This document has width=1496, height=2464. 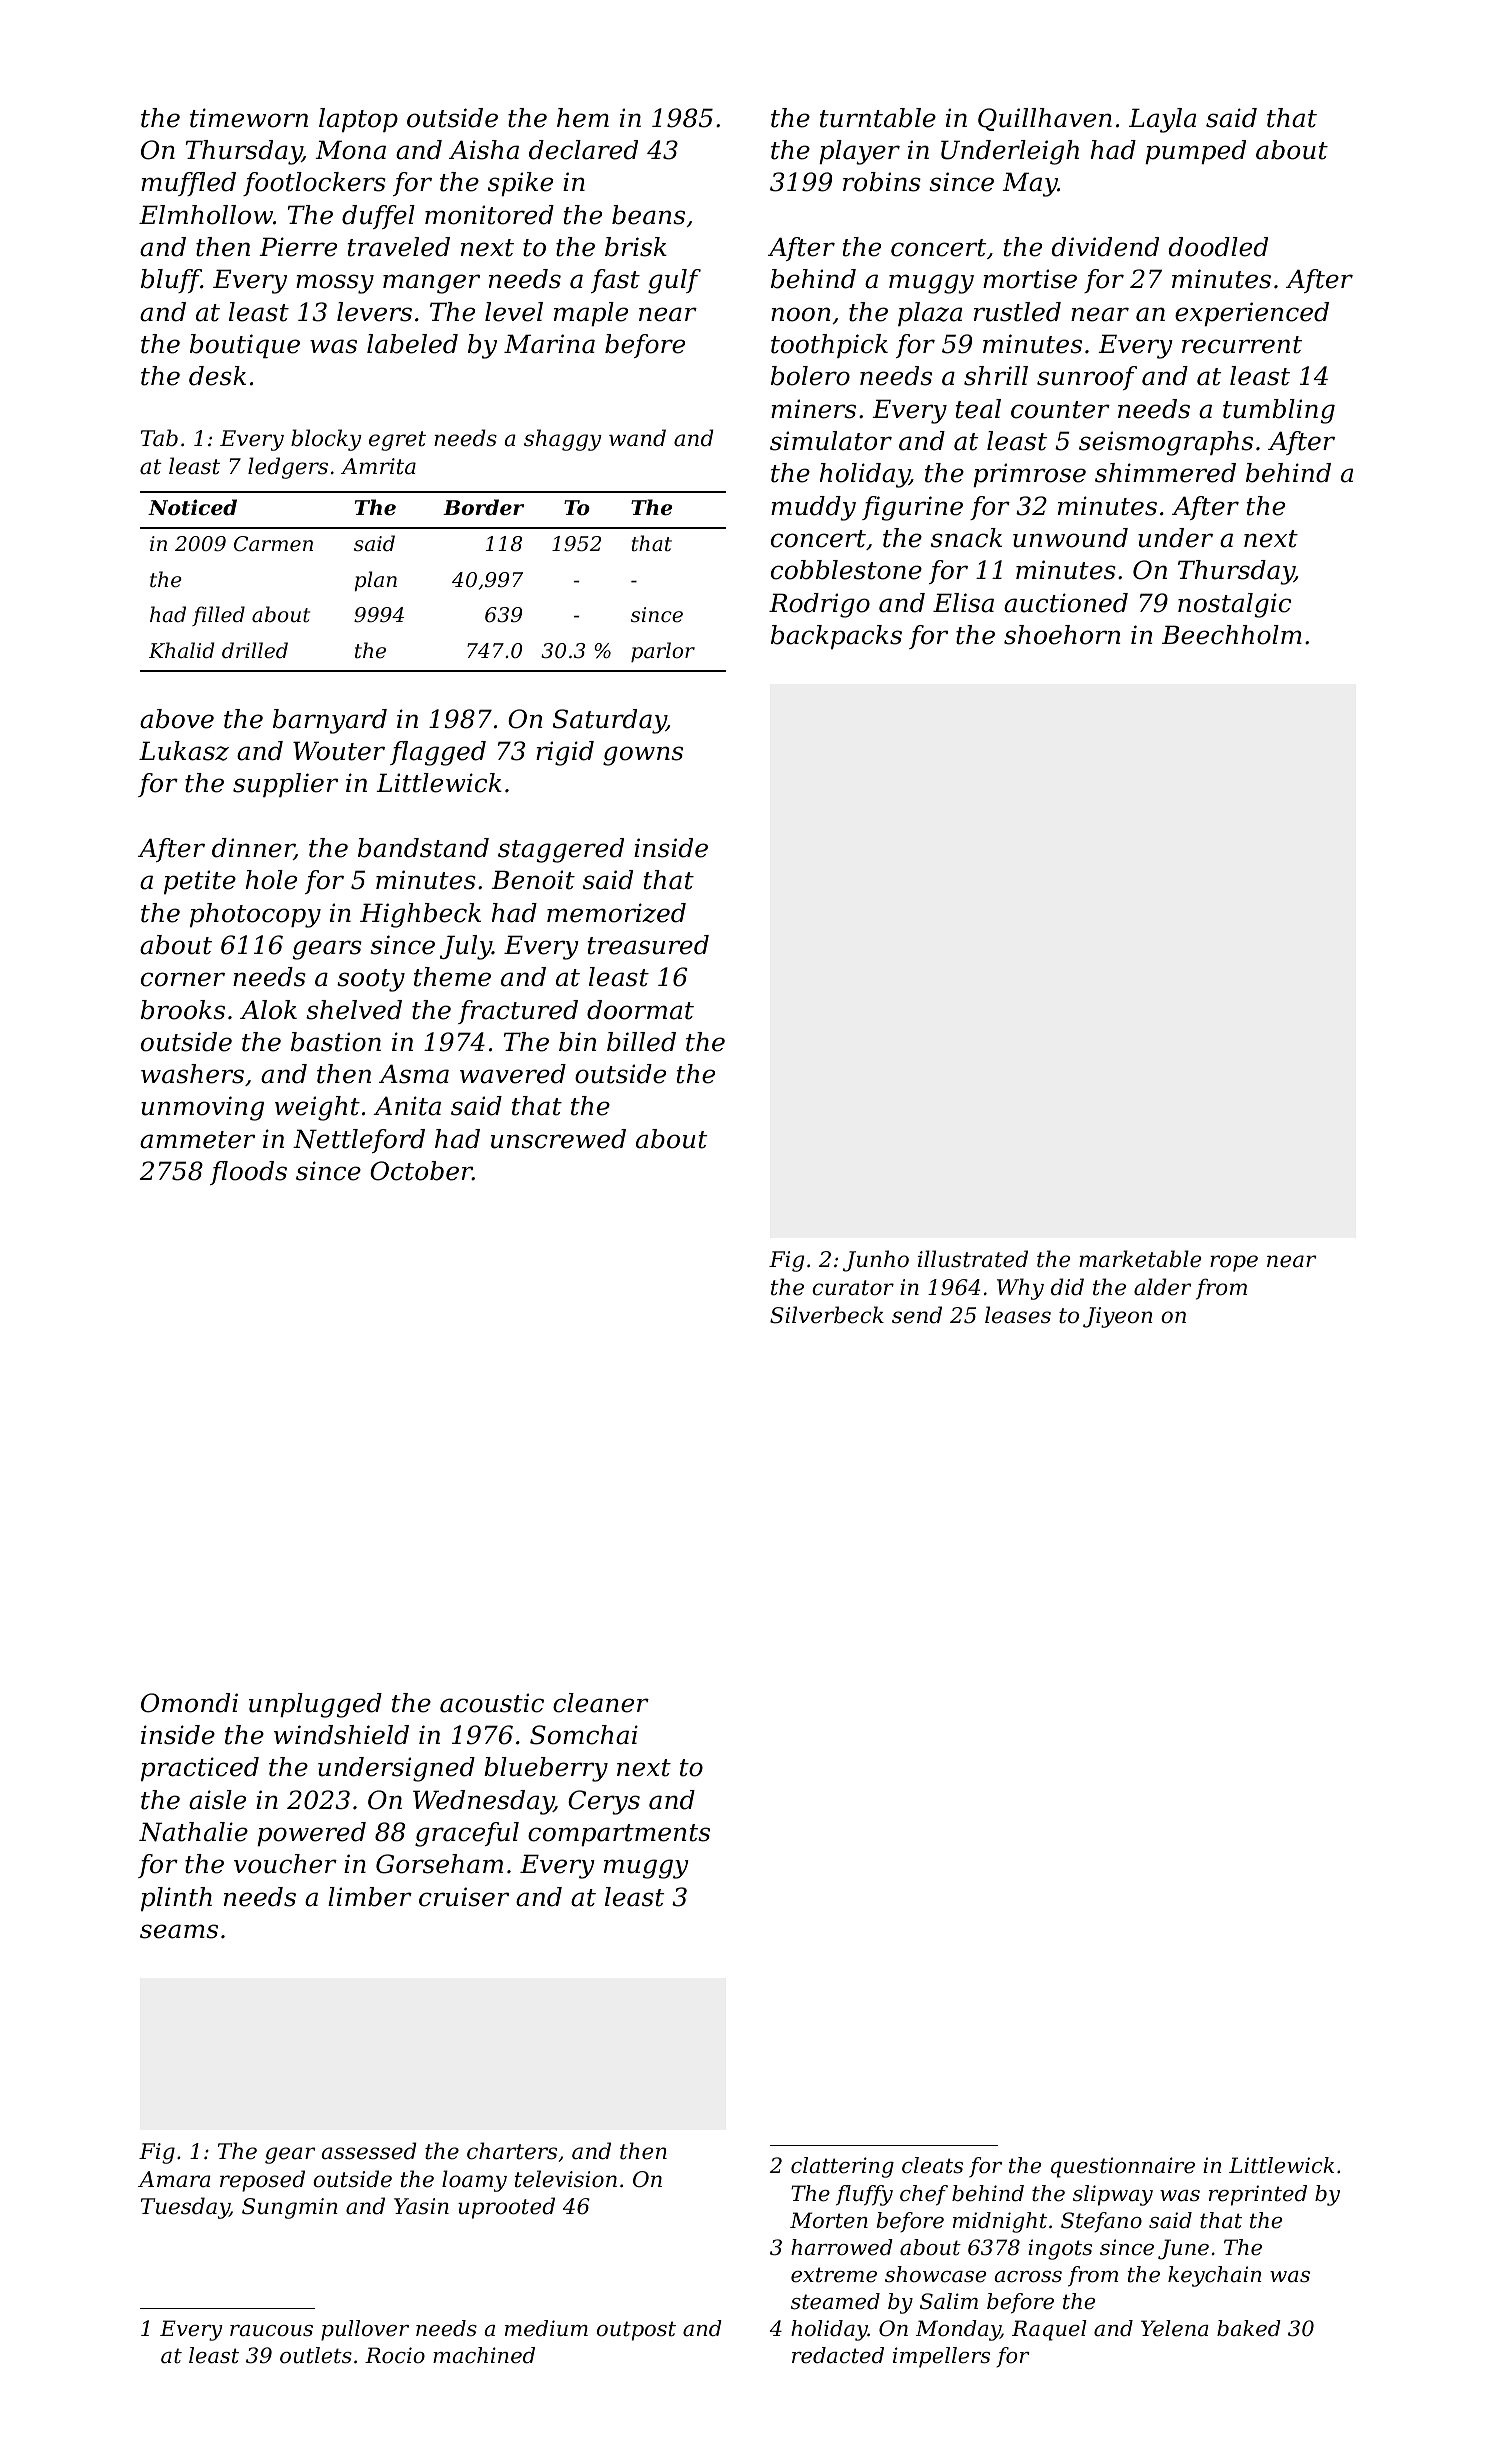 I want to click on bandstand, so click(x=423, y=848).
